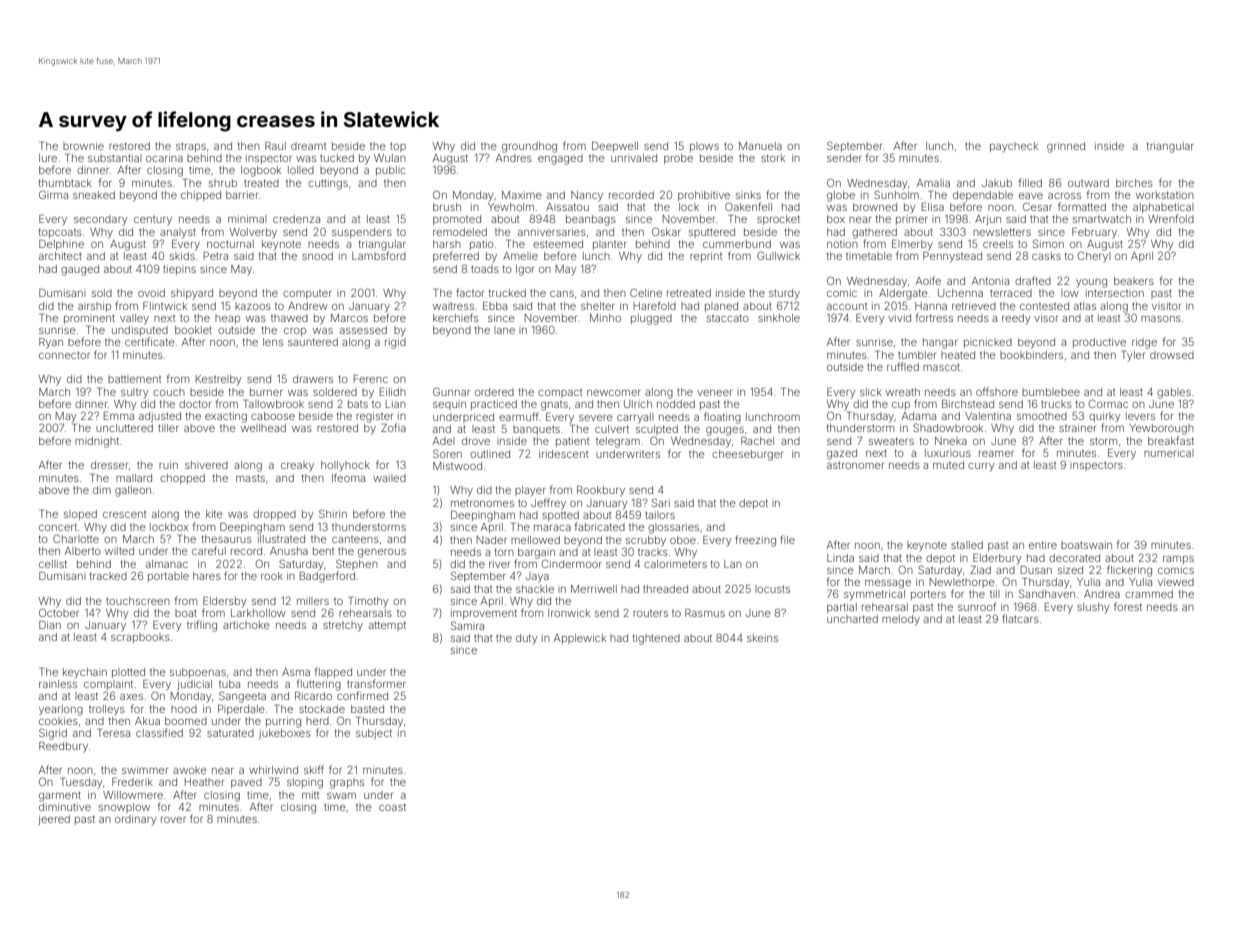  Describe the element at coordinates (1102, 594) in the document. I see `Andrea` at that location.
